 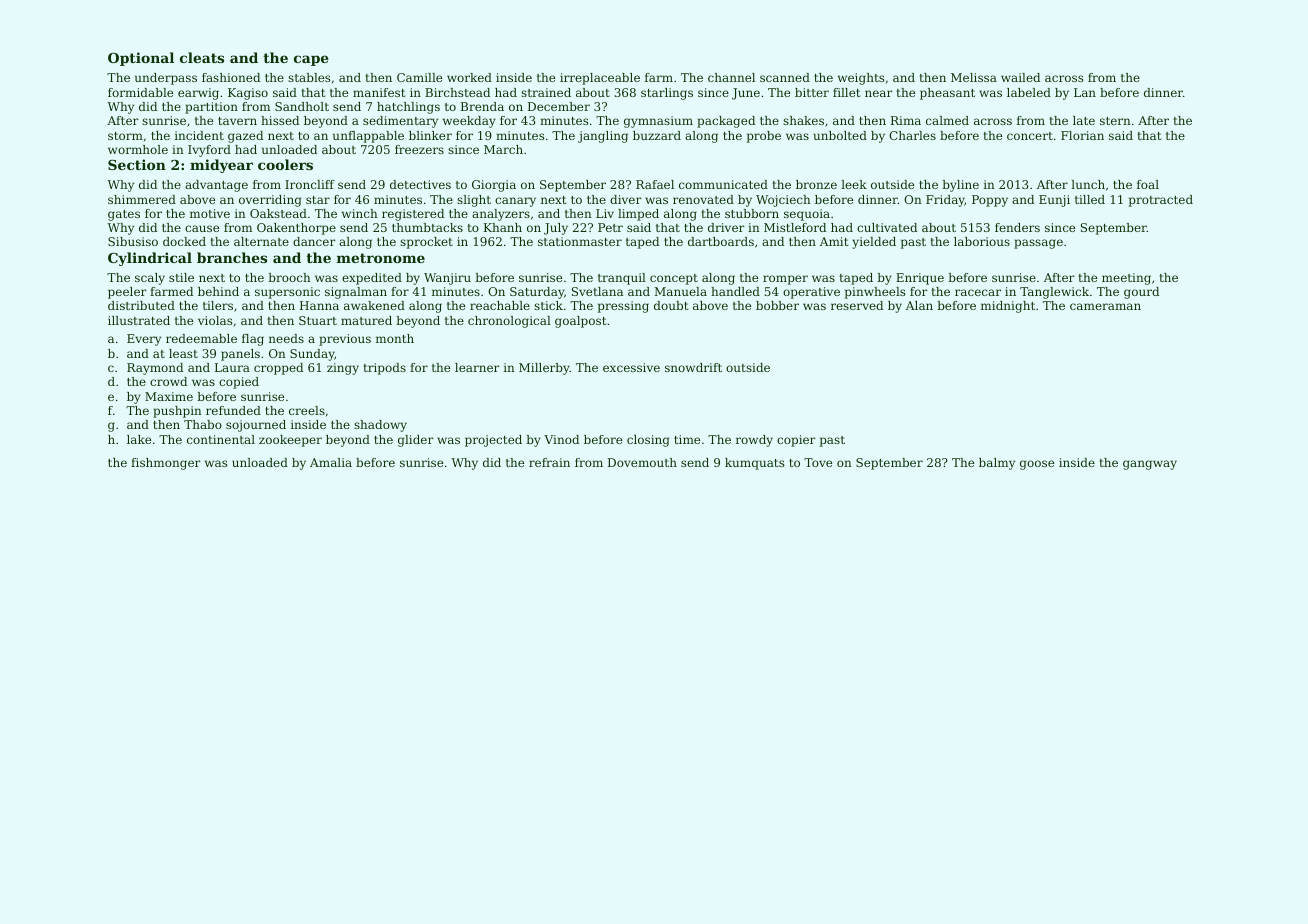 What do you see at coordinates (1008, 307) in the image?
I see `midnight` at bounding box center [1008, 307].
